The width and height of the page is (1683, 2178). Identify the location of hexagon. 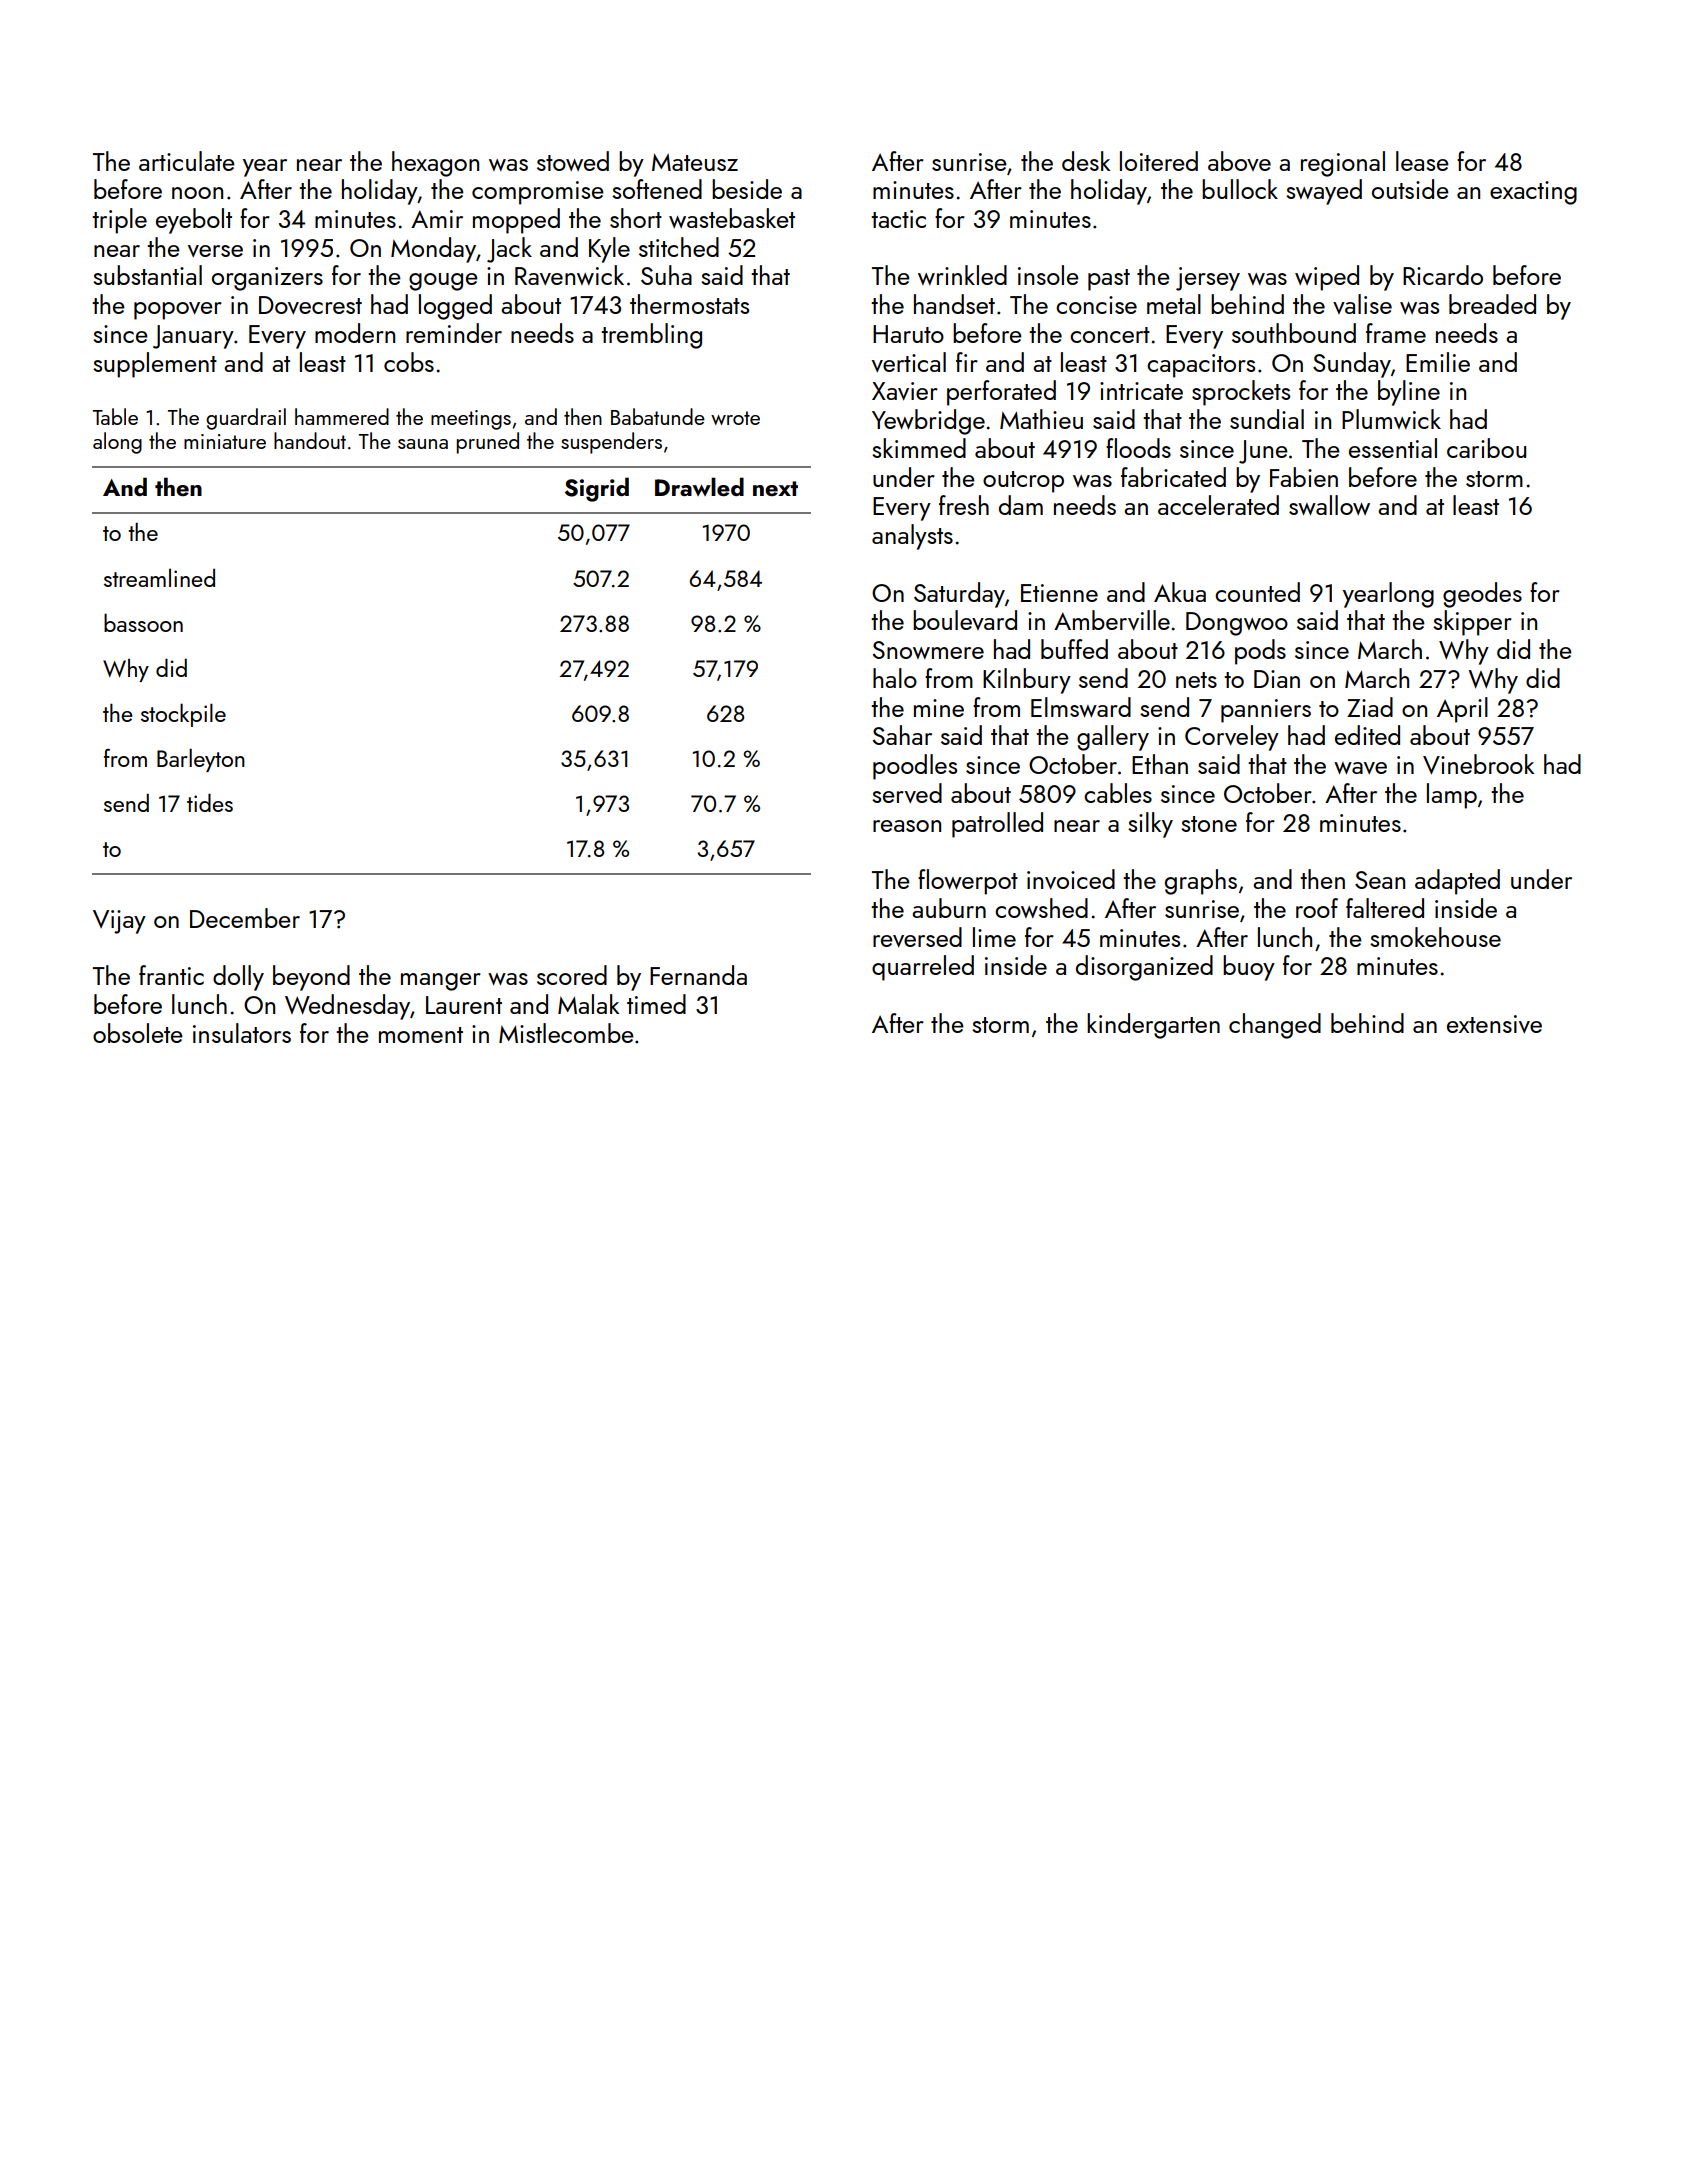
(435, 164).
